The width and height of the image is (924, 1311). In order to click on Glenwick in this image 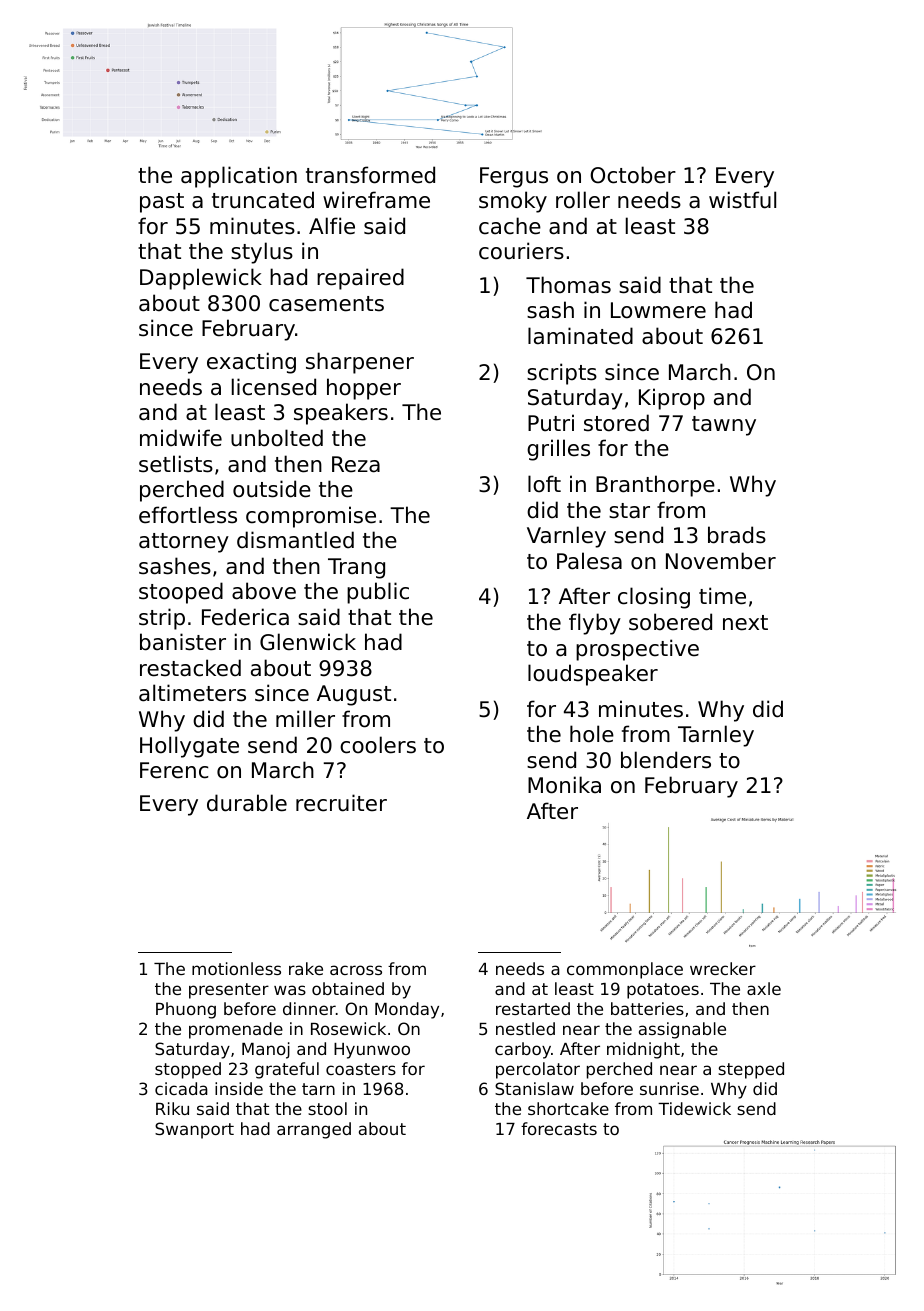, I will do `click(308, 642)`.
